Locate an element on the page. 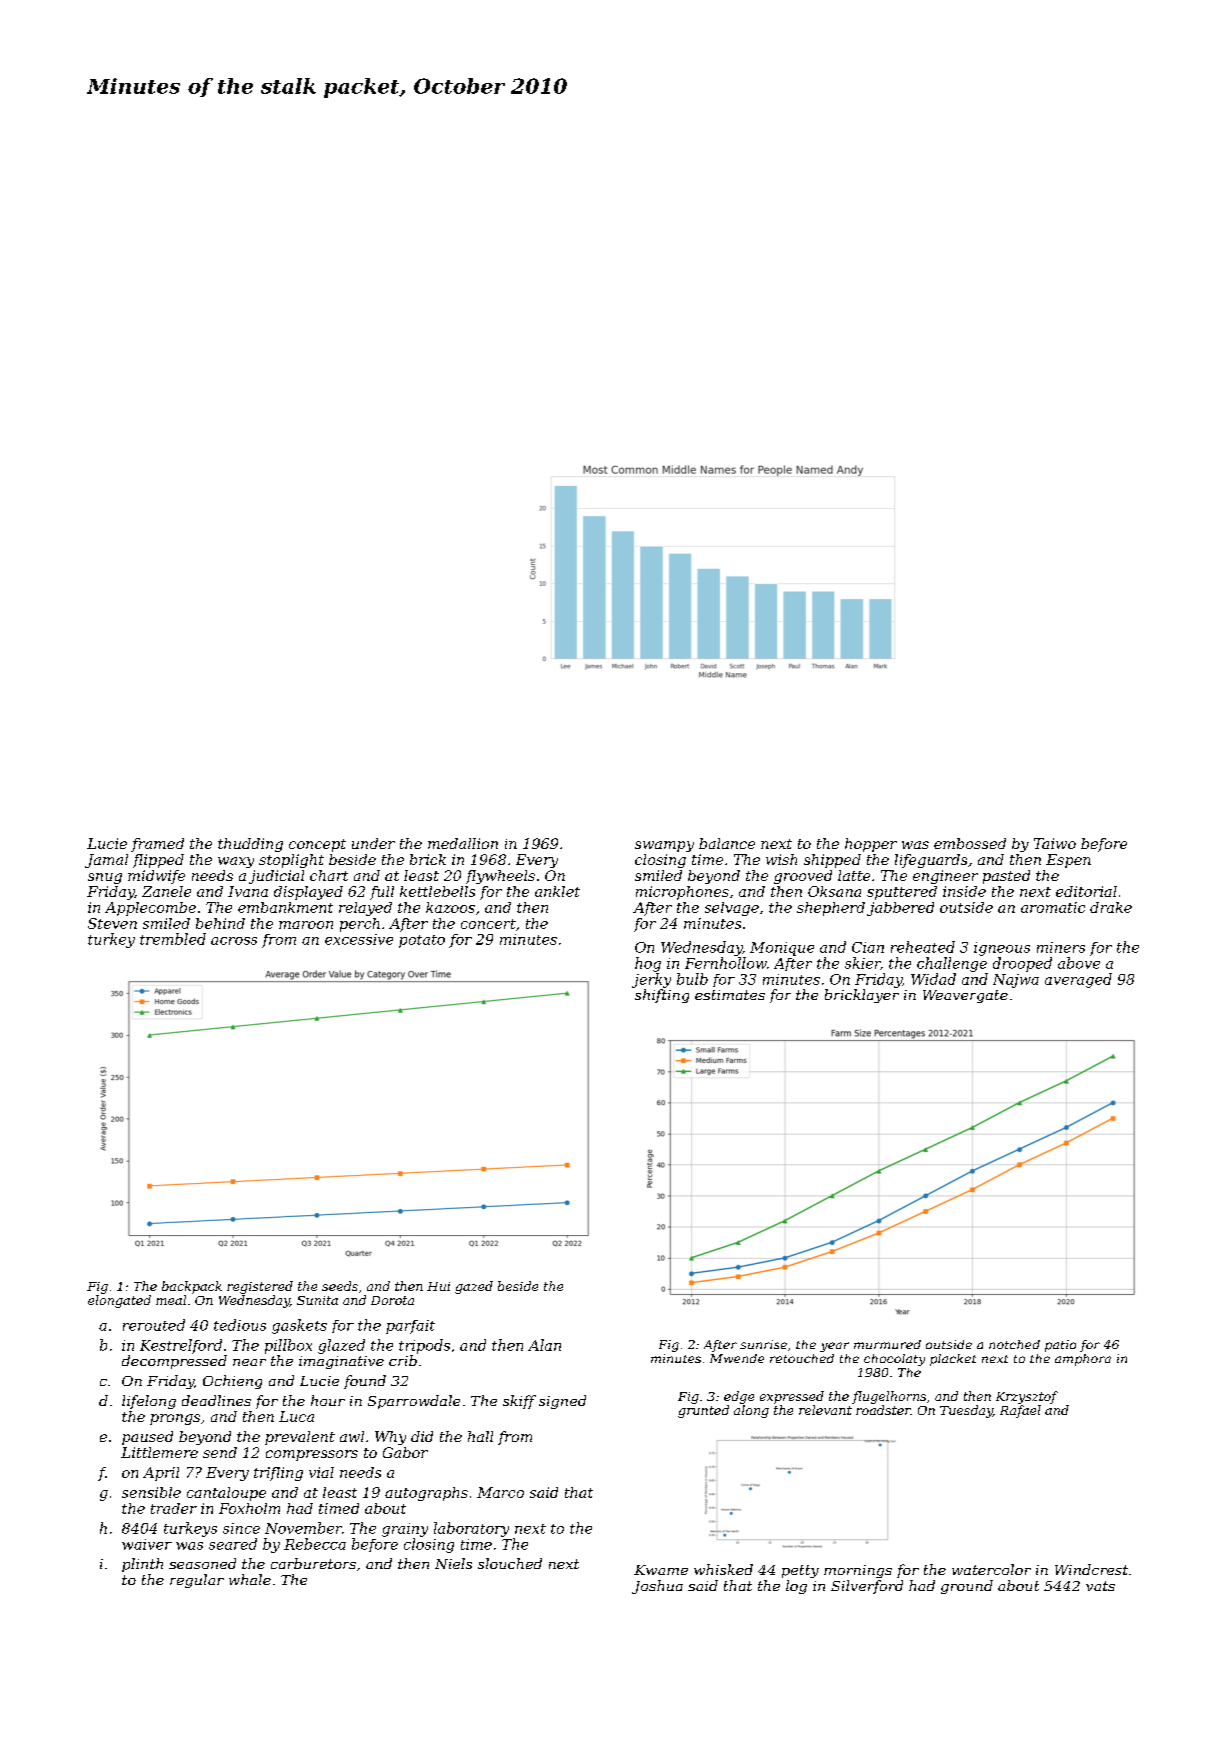  laboratory is located at coordinates (471, 1529).
